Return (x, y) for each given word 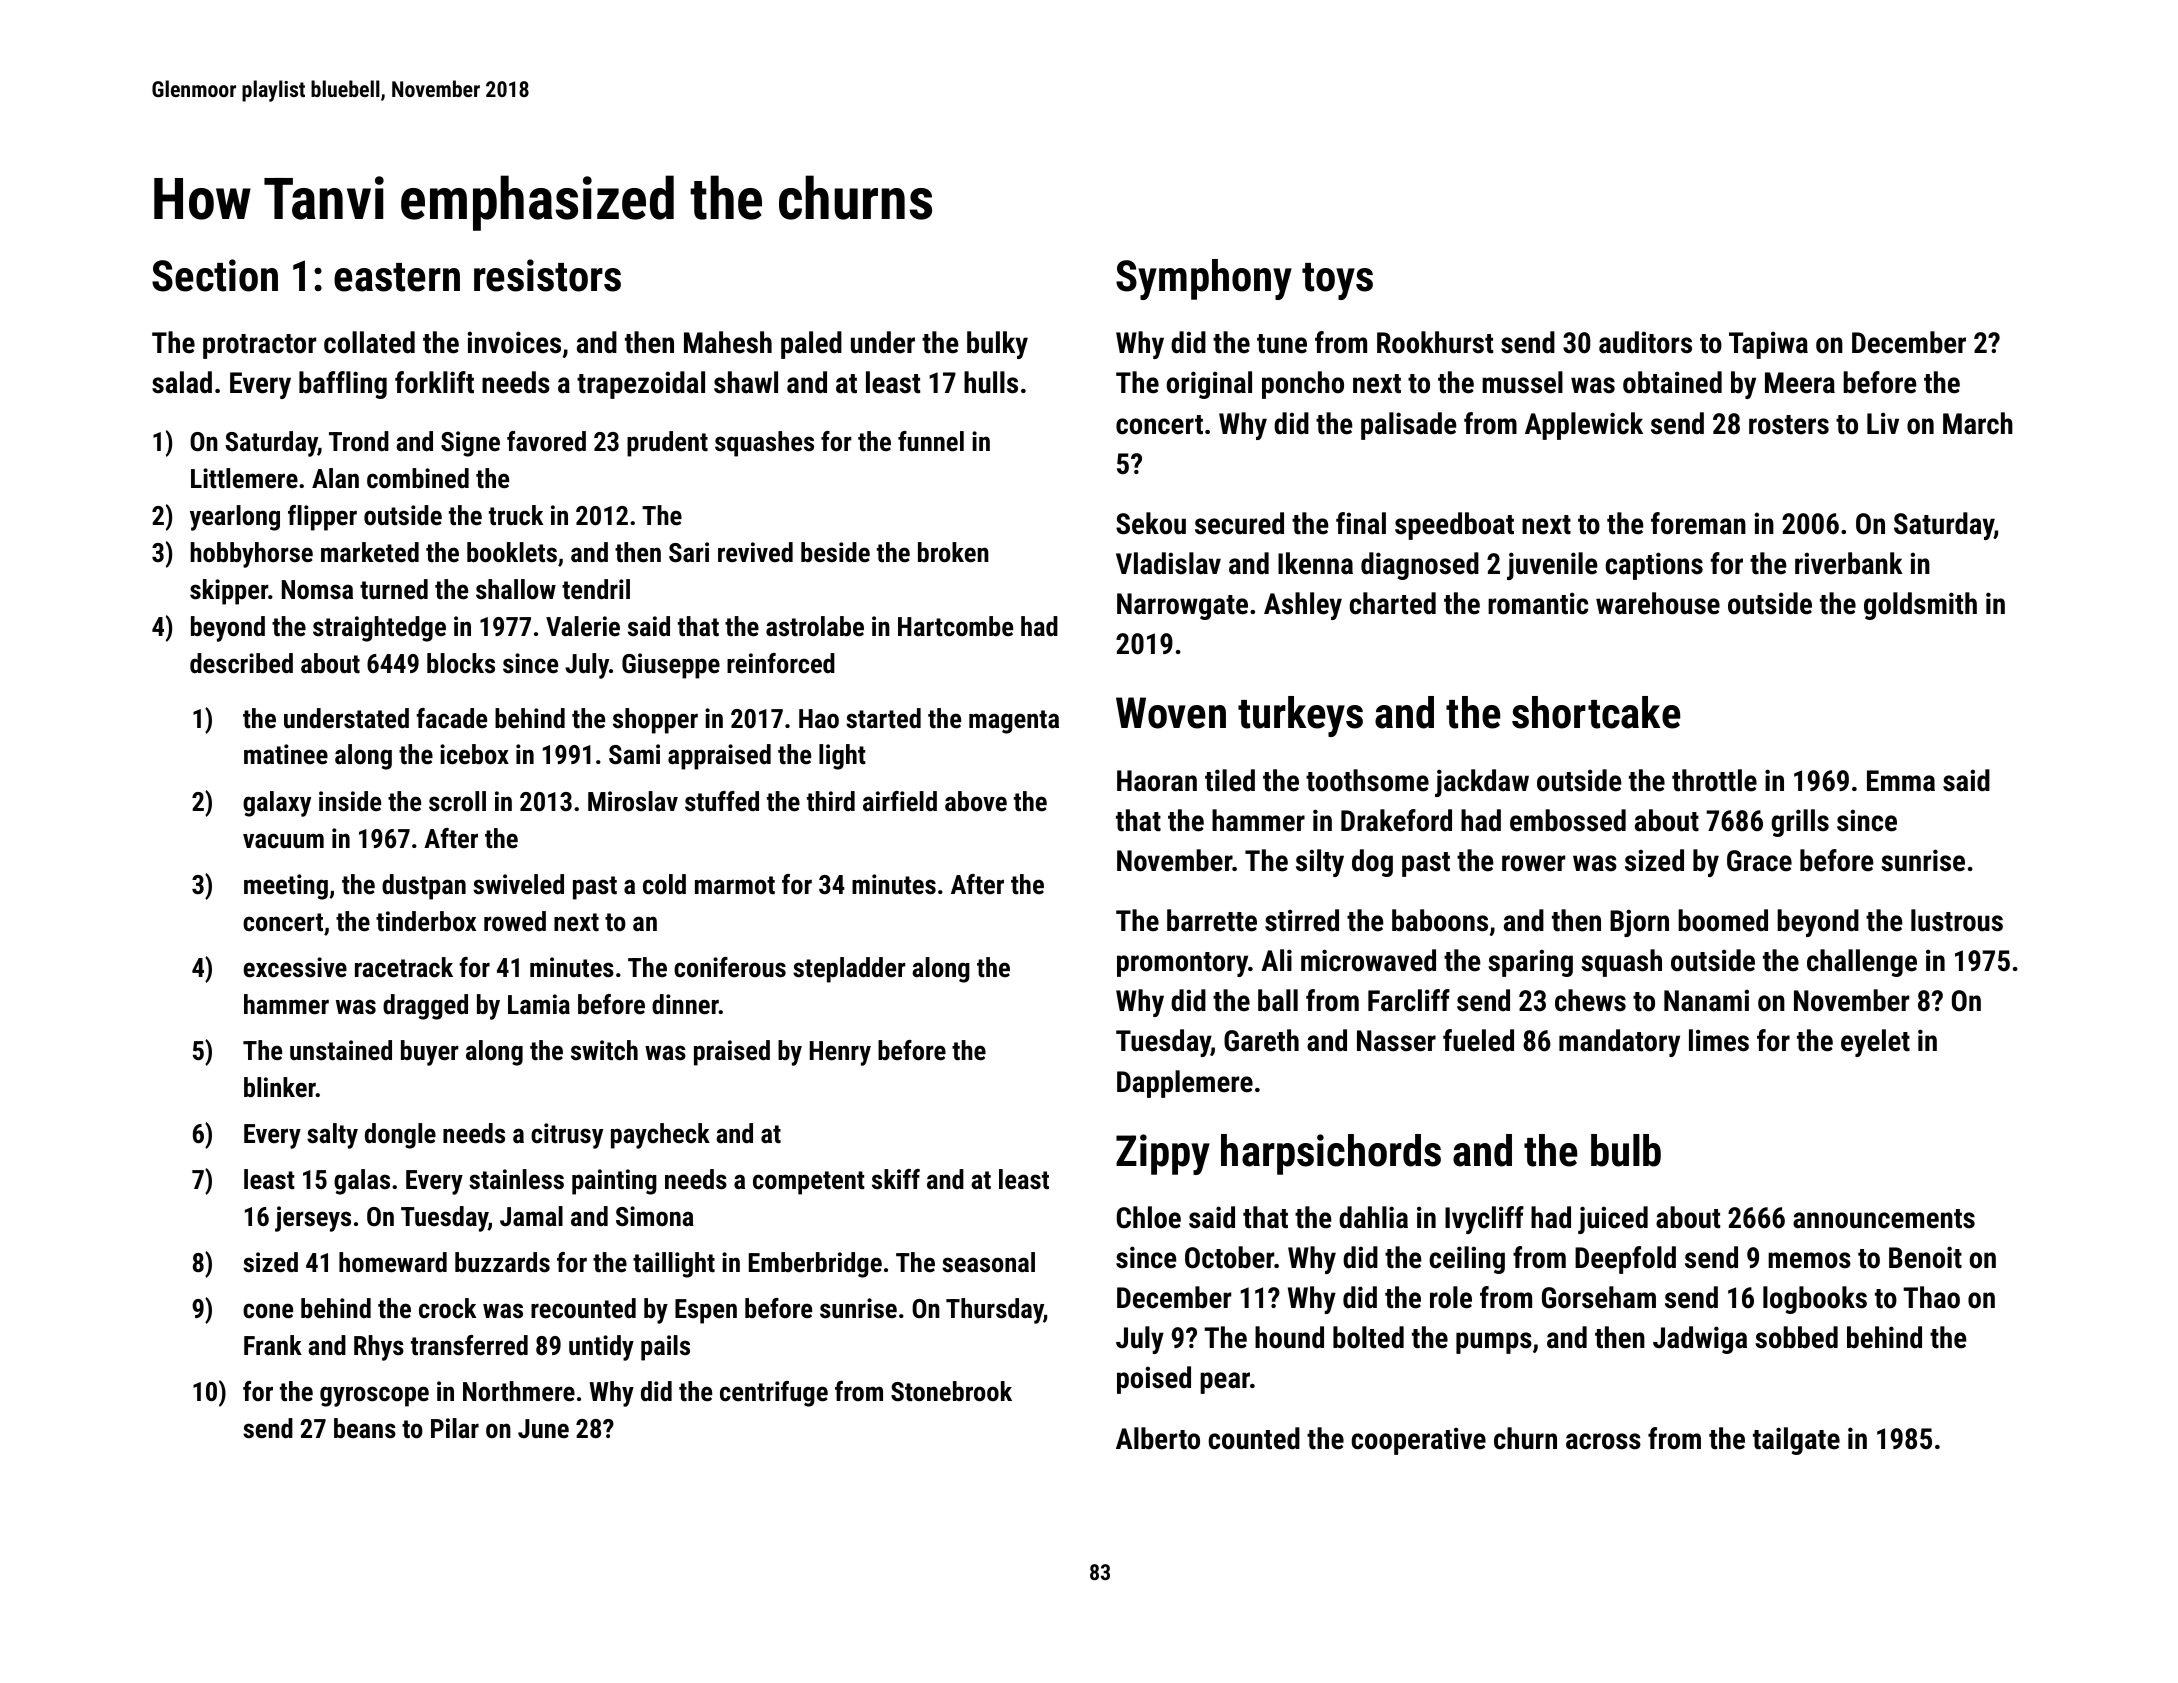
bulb (1626, 1150)
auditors (1645, 342)
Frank (273, 1345)
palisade (1409, 426)
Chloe (1149, 1217)
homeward (393, 1262)
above (976, 801)
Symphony (1204, 279)
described (241, 663)
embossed (1568, 820)
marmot (735, 885)
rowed (515, 921)
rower (1533, 863)
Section (215, 275)
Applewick (1584, 426)
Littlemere (244, 478)
